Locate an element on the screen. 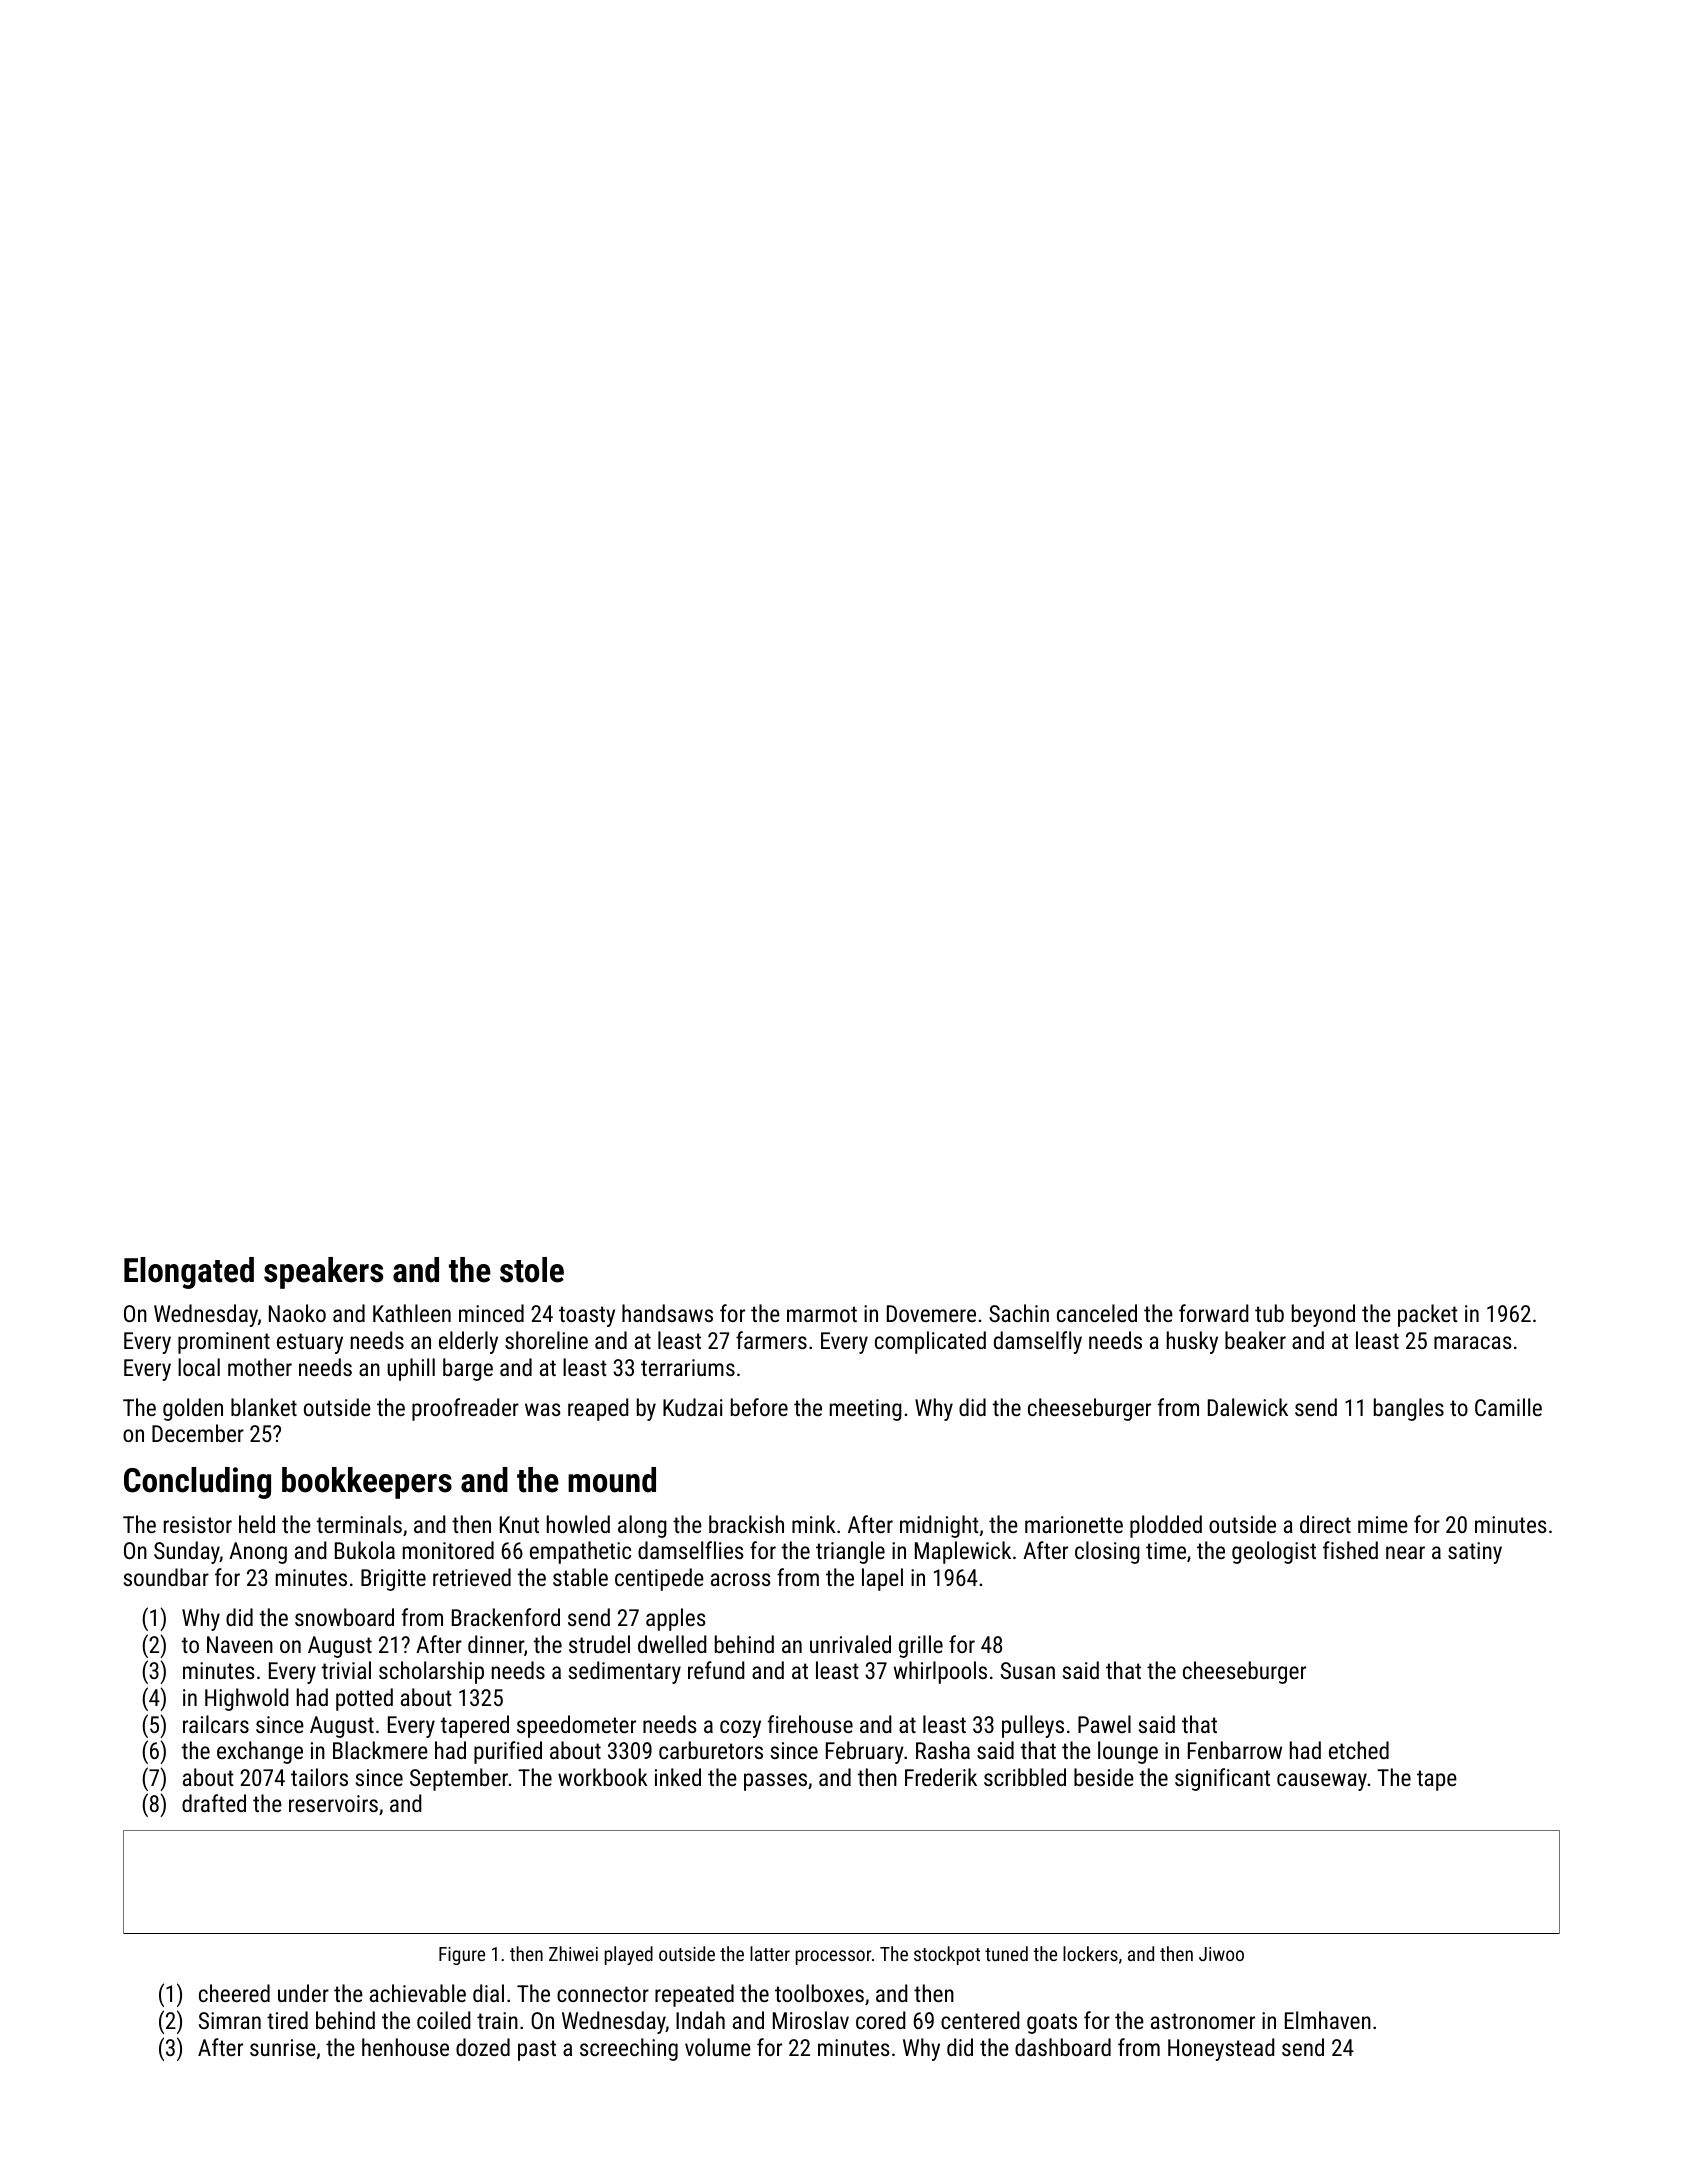 The width and height of the screenshot is (1683, 2178). Concluding is located at coordinates (197, 1483).
